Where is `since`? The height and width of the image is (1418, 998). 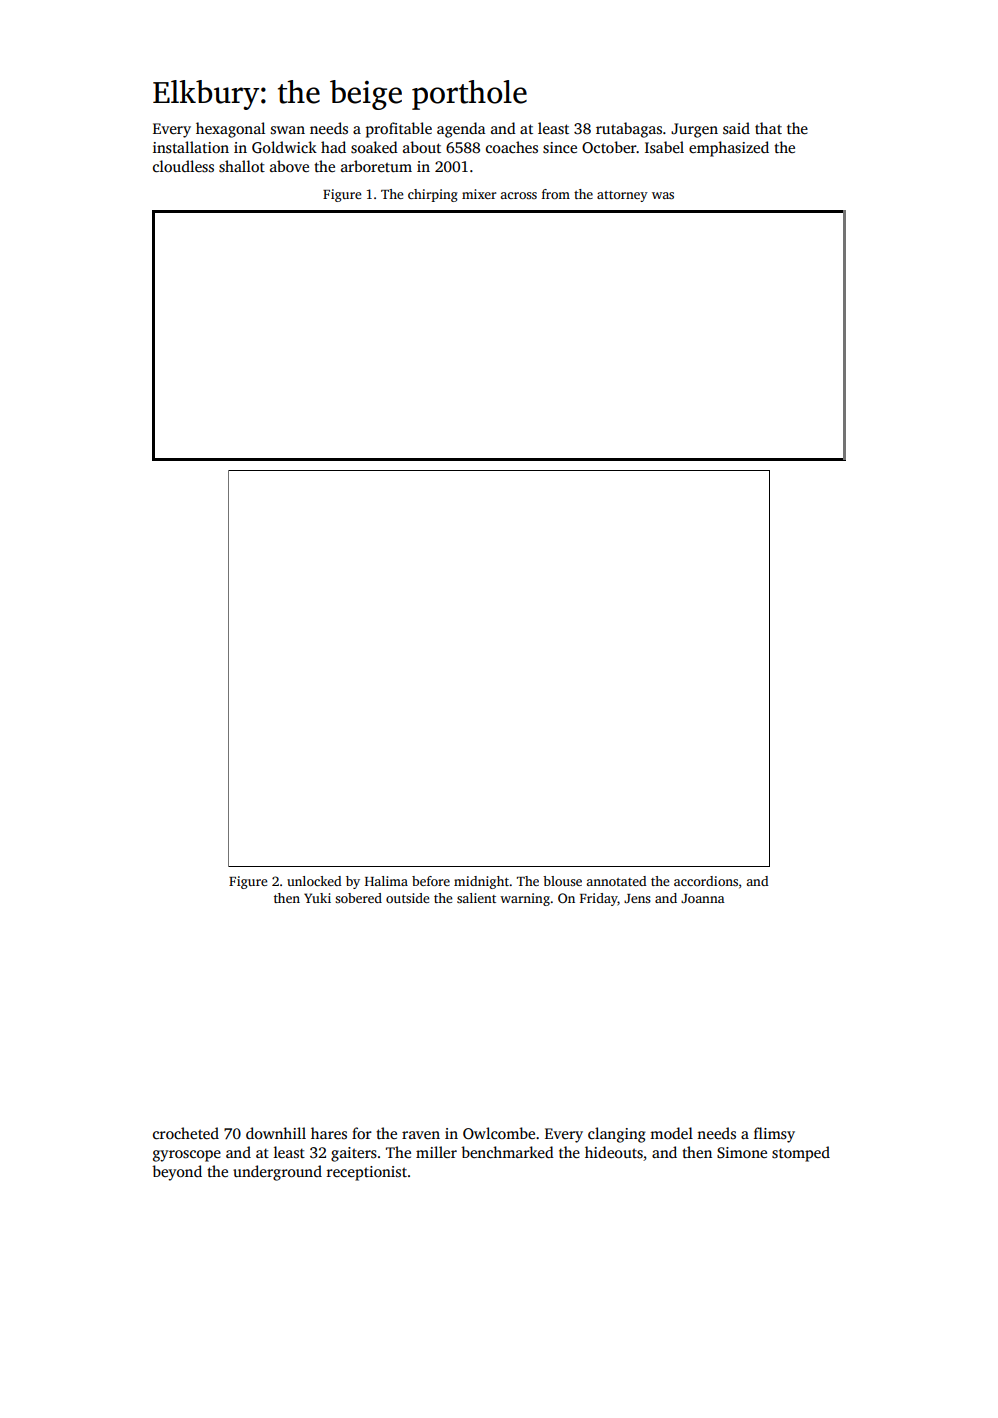
since is located at coordinates (560, 148).
